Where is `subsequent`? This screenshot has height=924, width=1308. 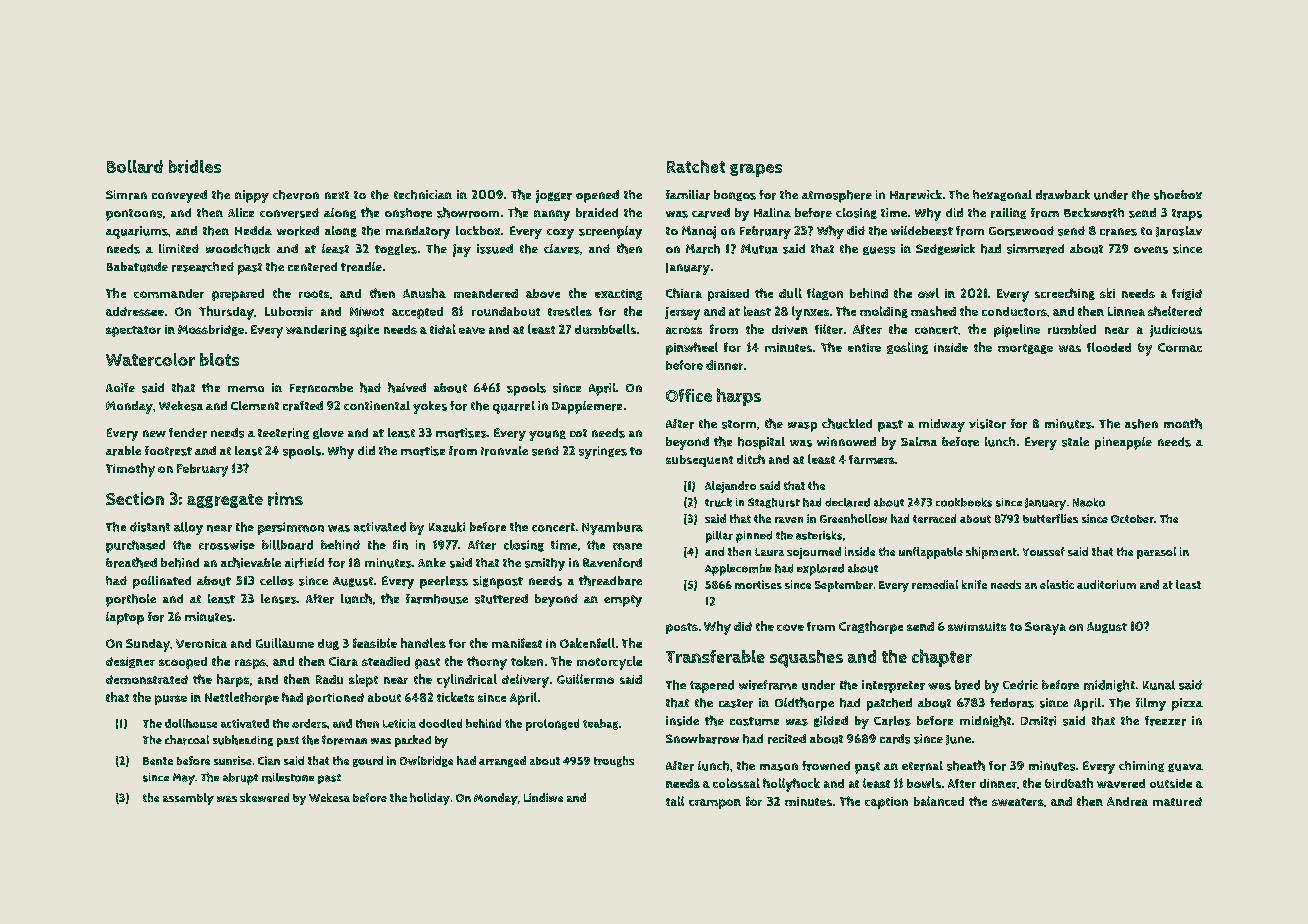 subsequent is located at coordinates (699, 461).
